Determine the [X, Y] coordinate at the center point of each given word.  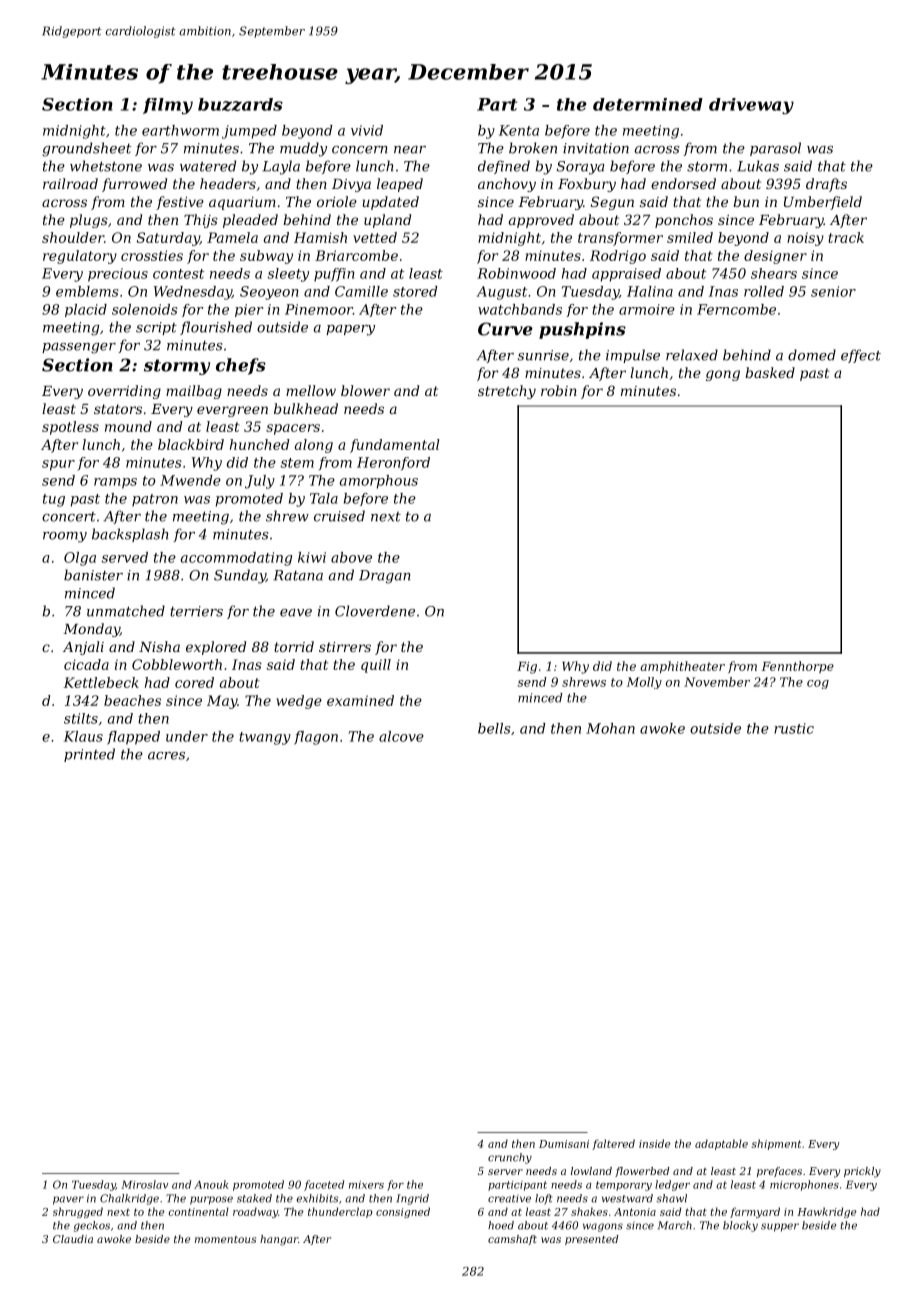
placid [86, 310]
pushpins [582, 330]
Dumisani [564, 1144]
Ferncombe [736, 309]
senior [833, 291]
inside [655, 1143]
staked [254, 1198]
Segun [612, 203]
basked [770, 372]
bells [494, 728]
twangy [265, 738]
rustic [794, 728]
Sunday [240, 576]
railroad [70, 183]
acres [166, 756]
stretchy [507, 392]
